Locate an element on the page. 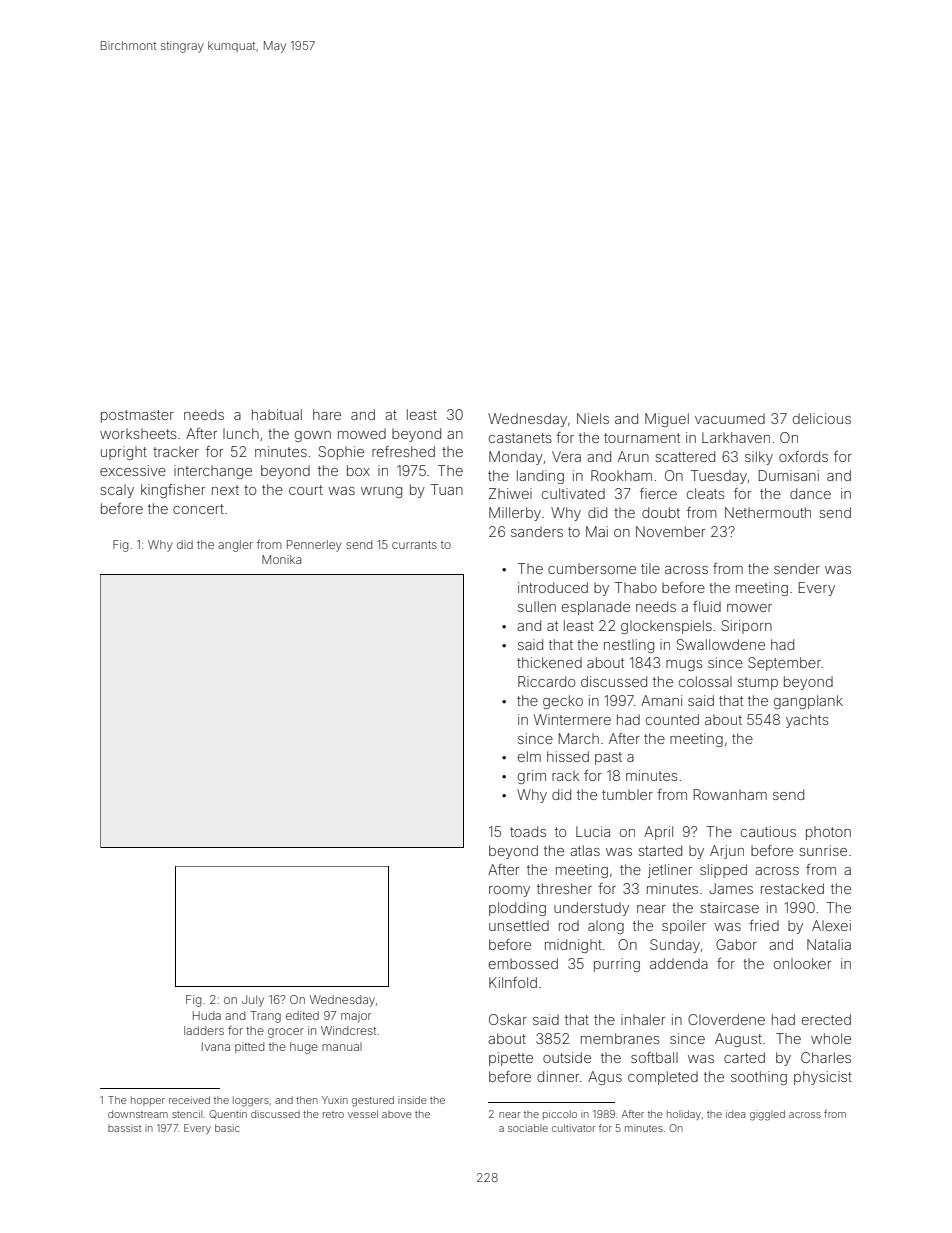 The width and height of the document is (952, 1233). elm is located at coordinates (529, 756).
